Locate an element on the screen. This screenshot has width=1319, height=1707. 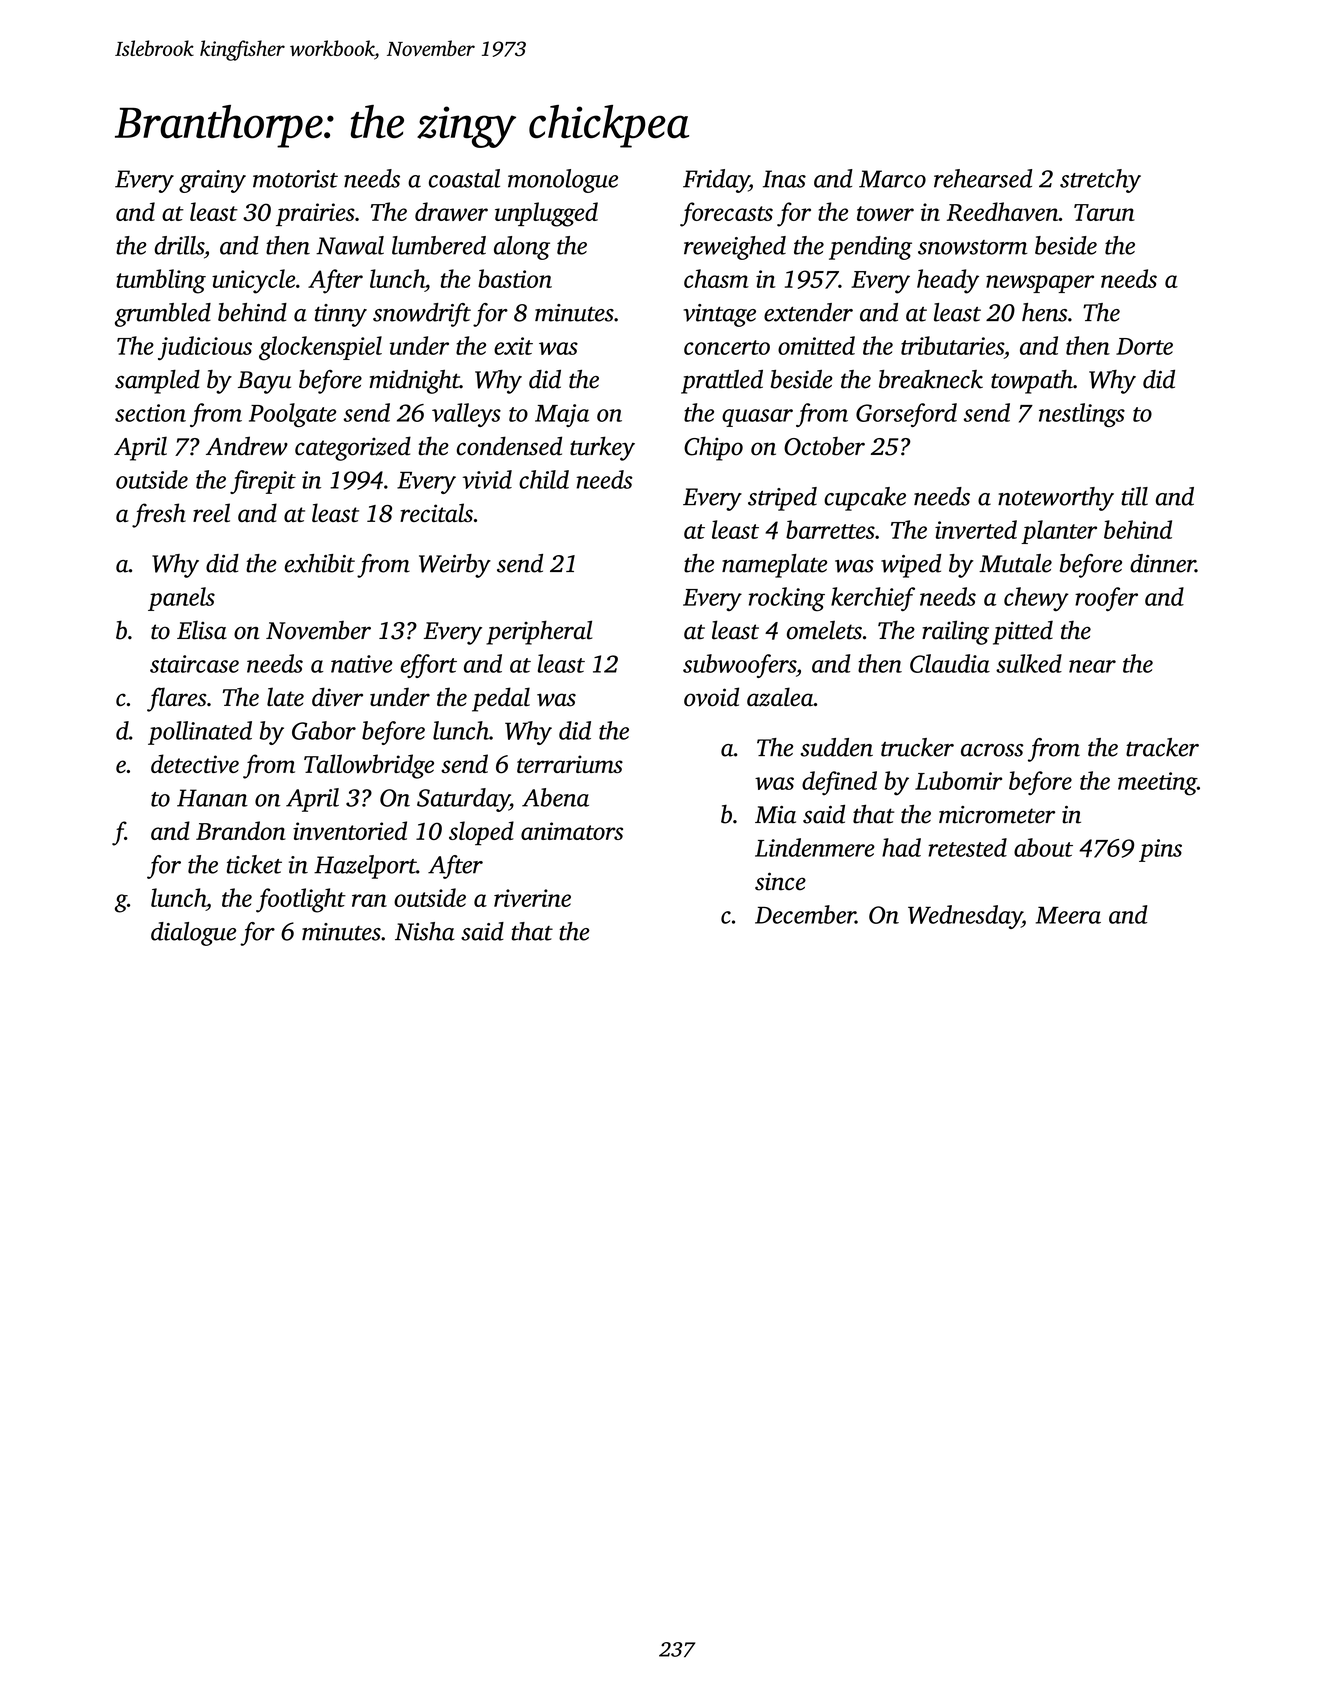
Marco is located at coordinates (892, 179).
